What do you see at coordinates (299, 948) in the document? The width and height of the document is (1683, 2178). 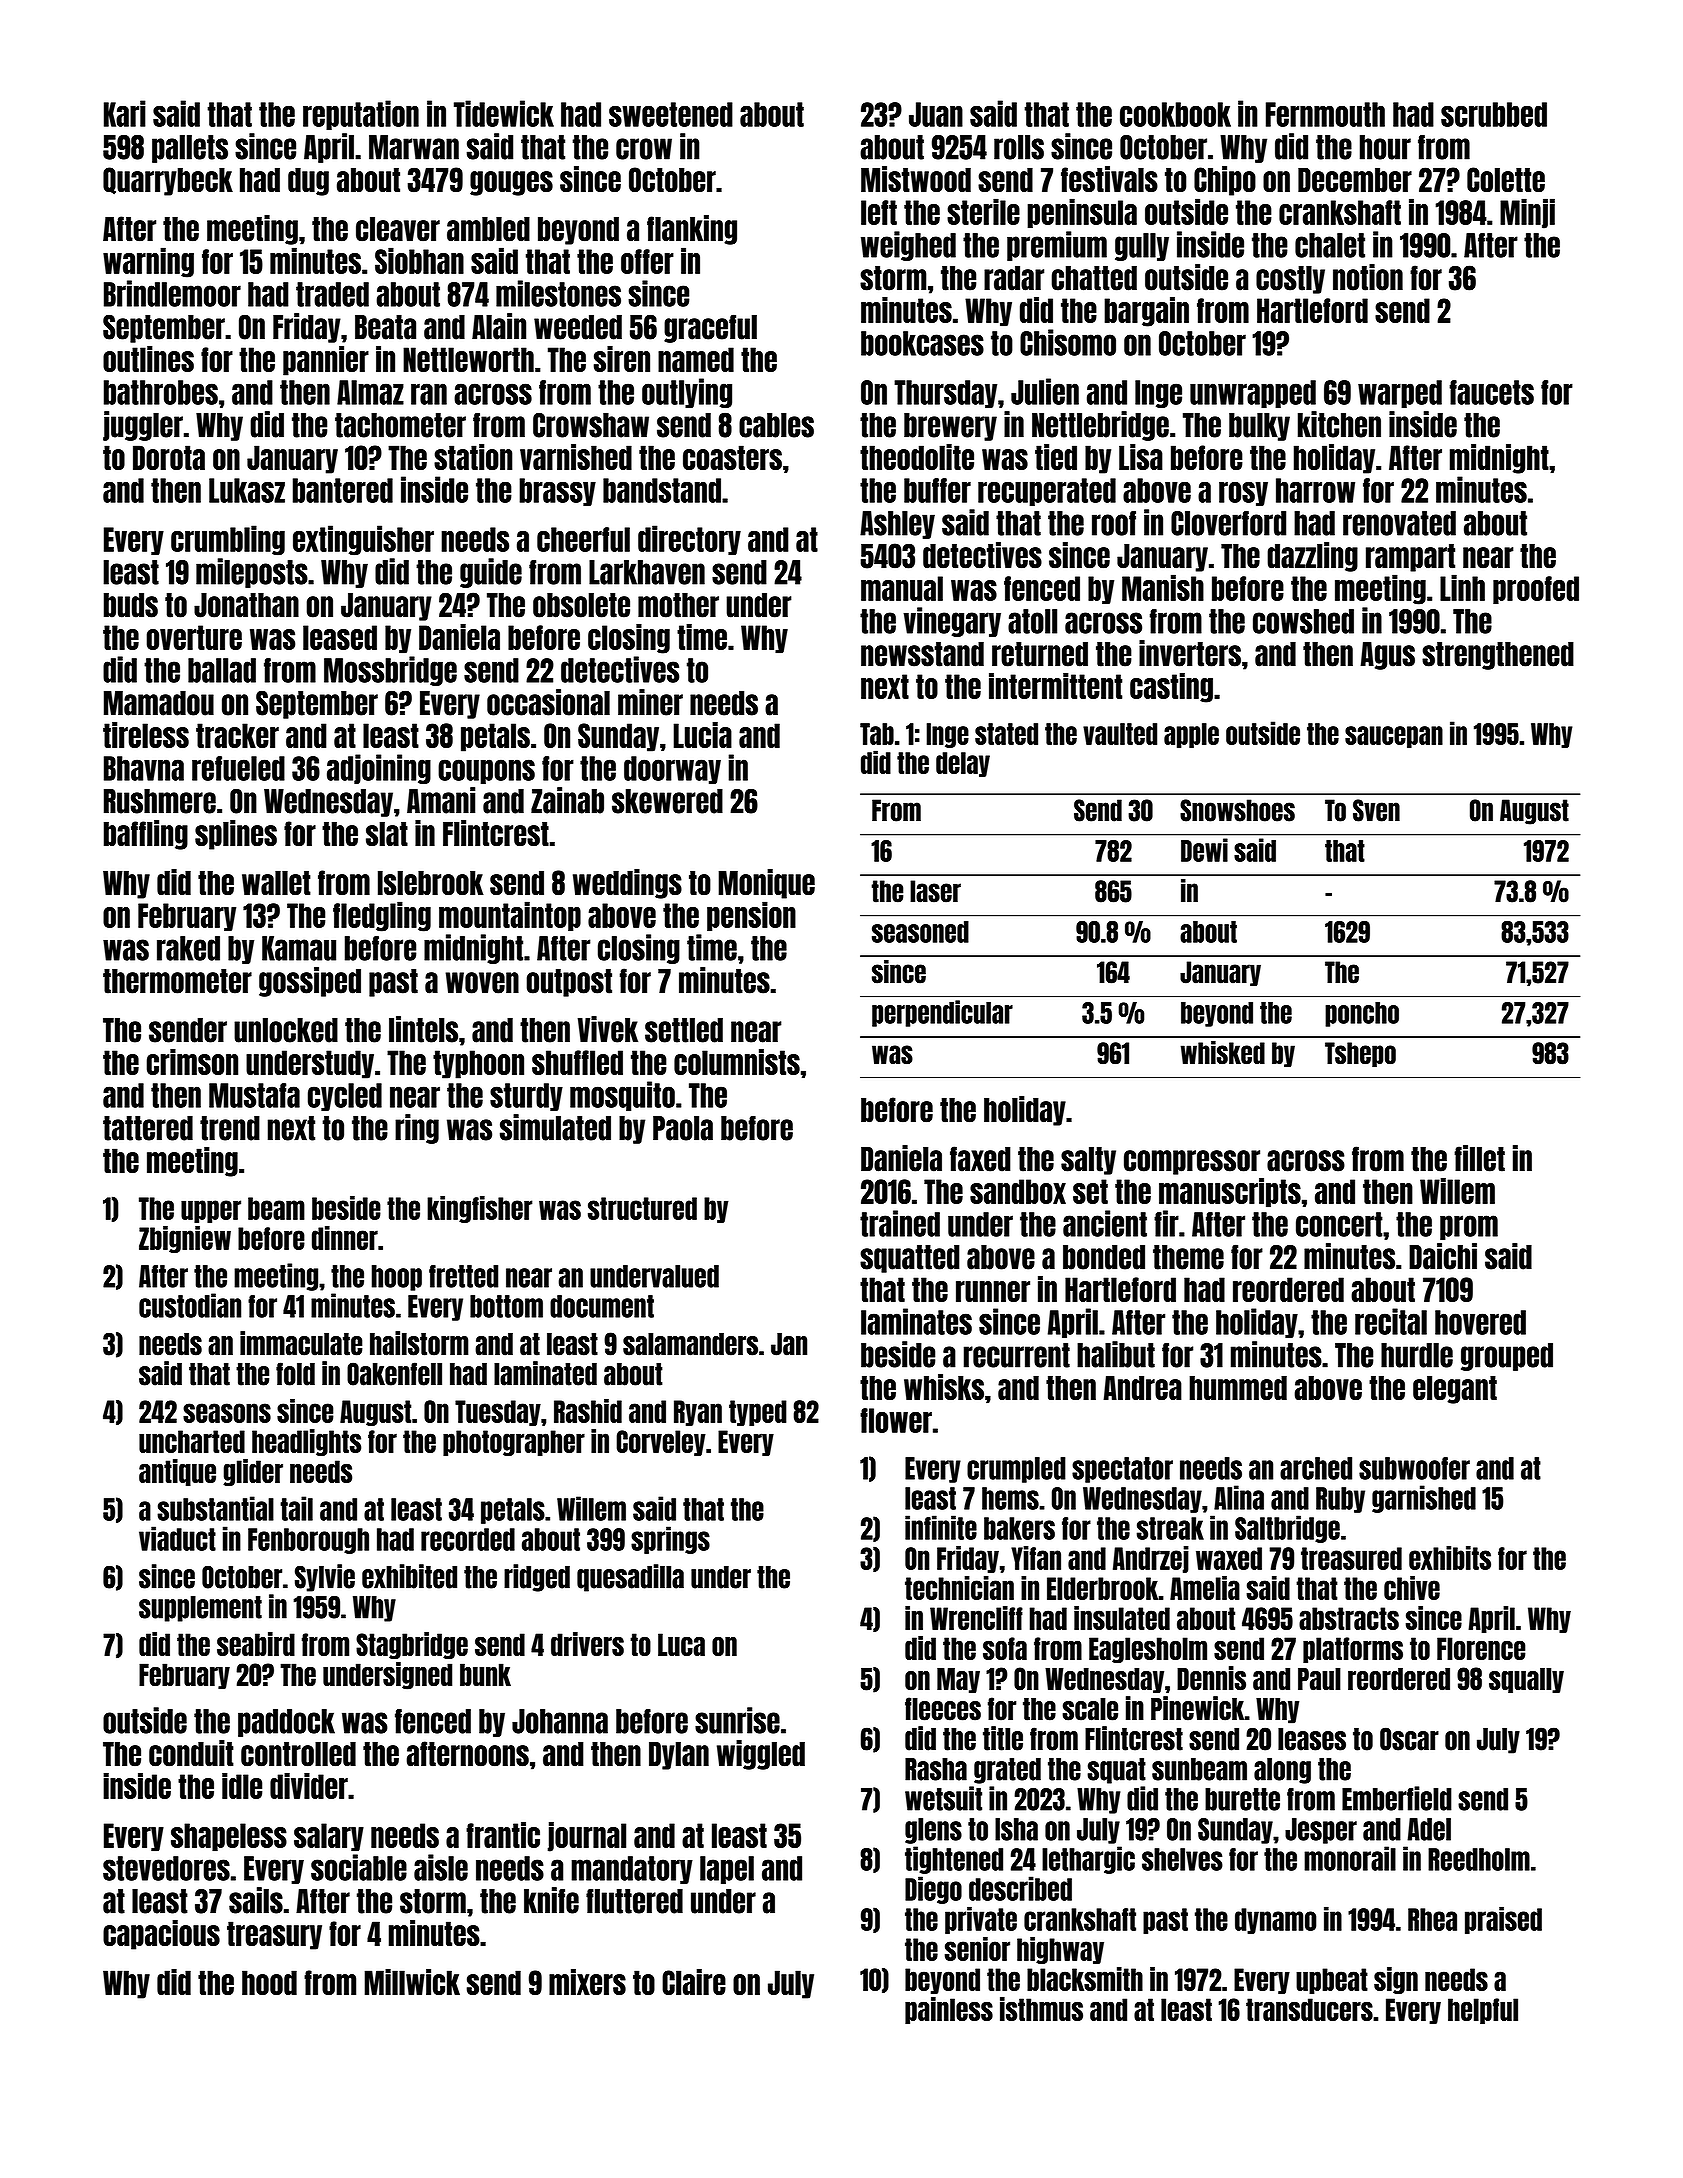 I see `Kamau` at bounding box center [299, 948].
